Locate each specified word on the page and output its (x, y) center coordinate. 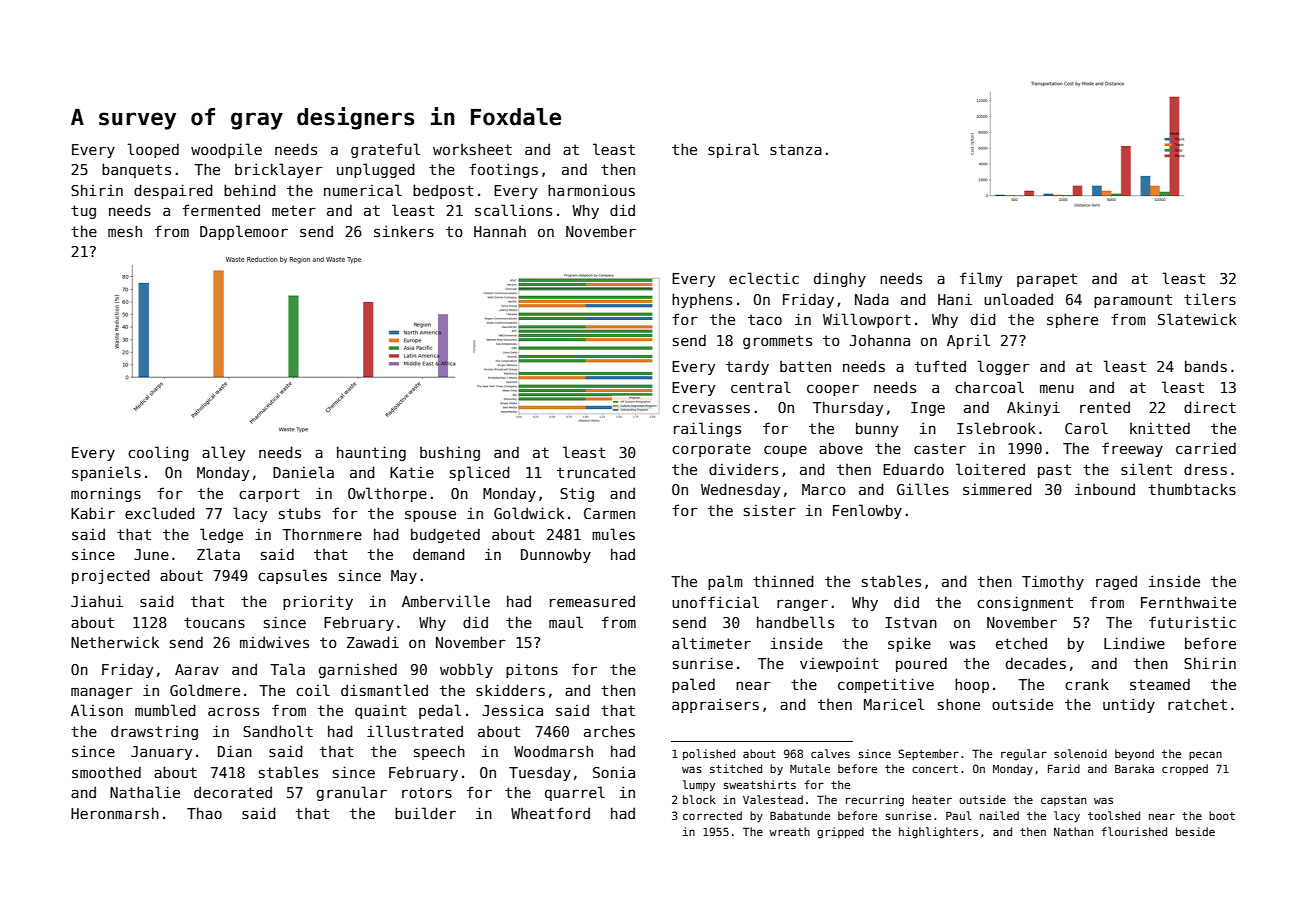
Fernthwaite (1188, 602)
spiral (733, 150)
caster (940, 448)
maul (566, 622)
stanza (796, 149)
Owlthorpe (387, 494)
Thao (204, 813)
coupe (785, 451)
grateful (385, 150)
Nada (872, 299)
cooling (158, 453)
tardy (747, 367)
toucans (214, 622)
